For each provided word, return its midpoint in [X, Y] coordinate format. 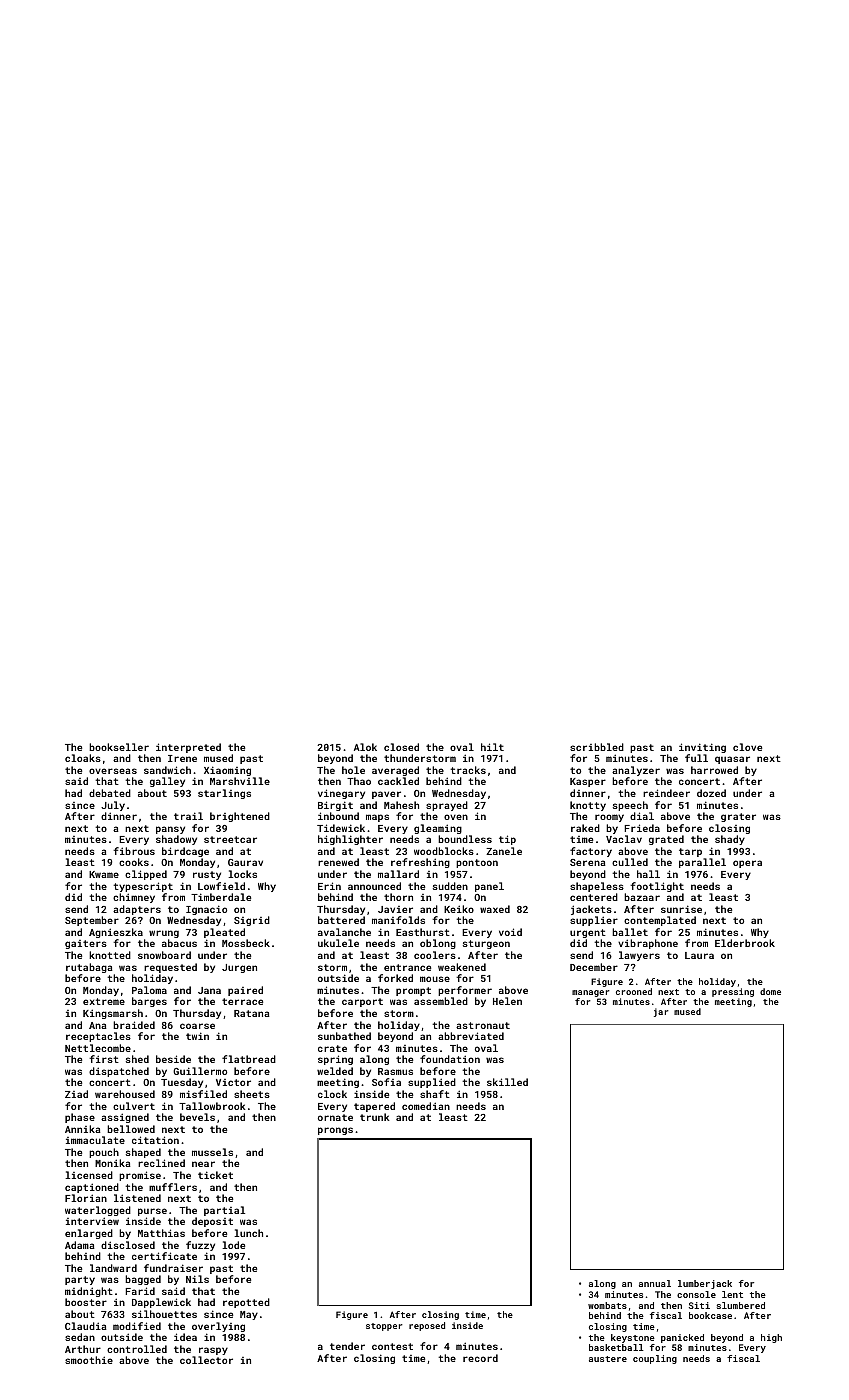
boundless [465, 839]
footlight [657, 887]
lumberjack [705, 1284]
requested [170, 968]
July [113, 806]
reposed [427, 1326]
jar [661, 1012]
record [480, 1358]
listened [137, 1198]
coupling [655, 1359]
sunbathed [344, 1036]
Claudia [86, 1326]
